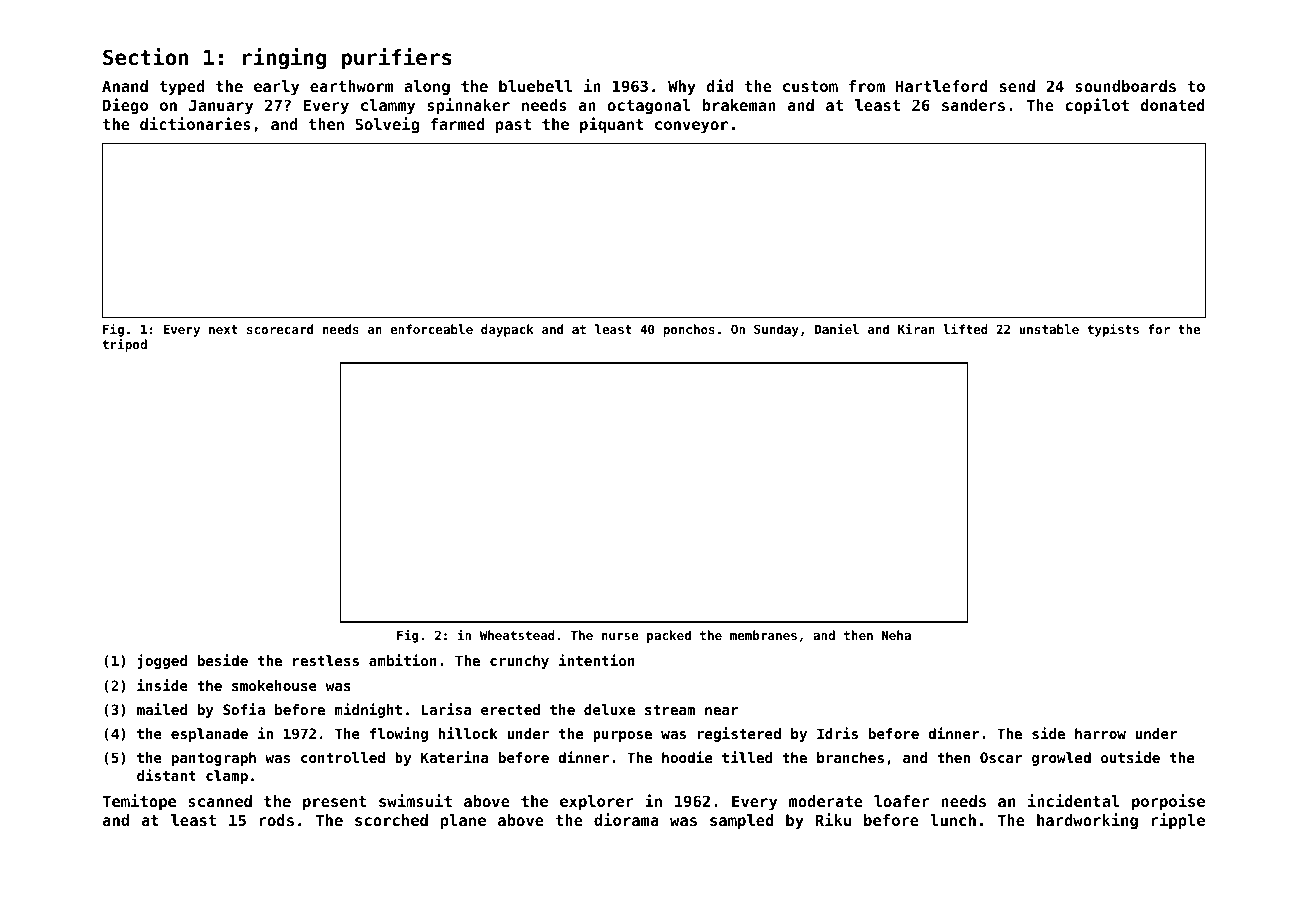  What do you see at coordinates (896, 635) in the page?
I see `Neha` at bounding box center [896, 635].
